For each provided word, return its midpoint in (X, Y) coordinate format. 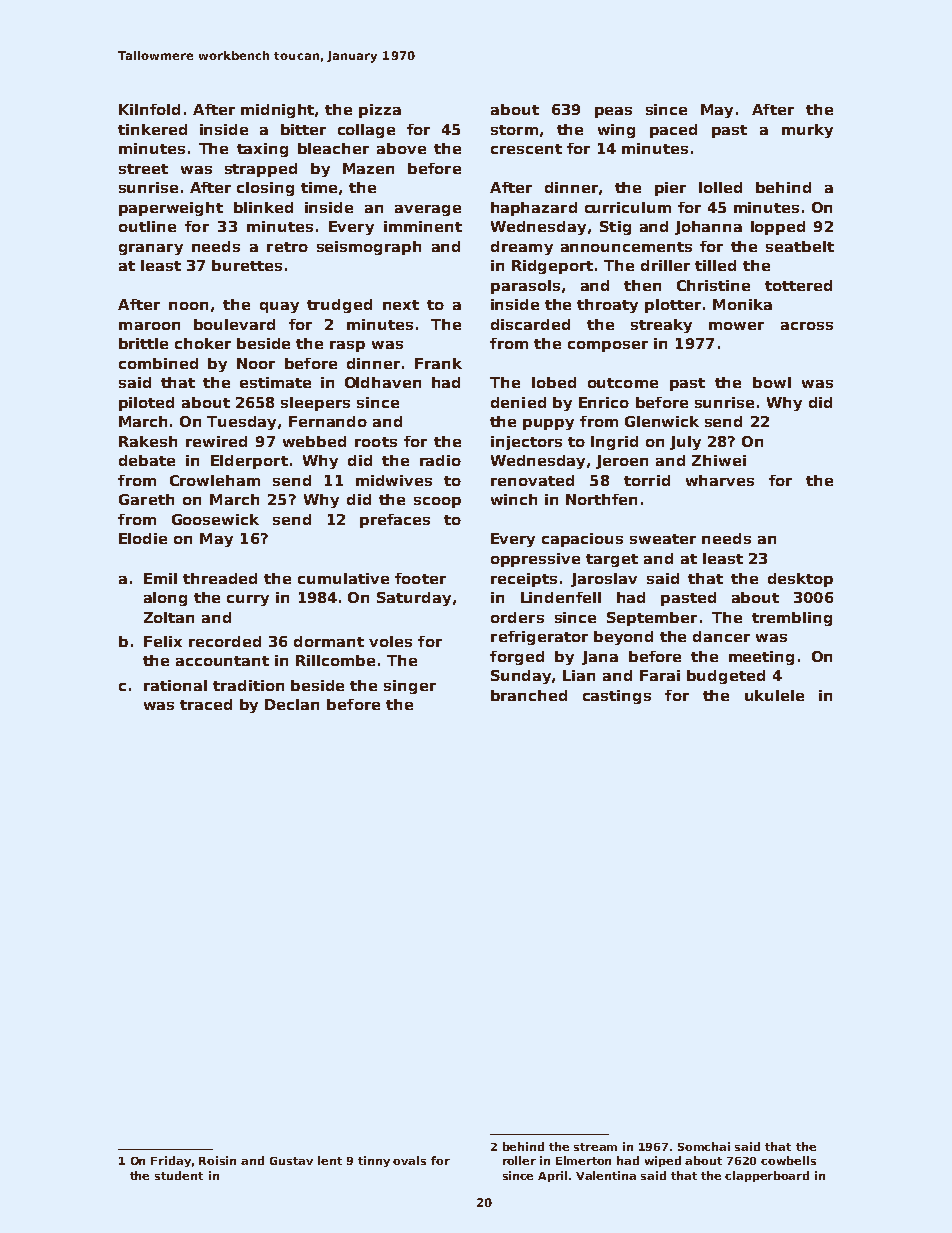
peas (613, 112)
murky (807, 131)
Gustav (291, 1161)
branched (529, 695)
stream (595, 1147)
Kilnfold (149, 109)
